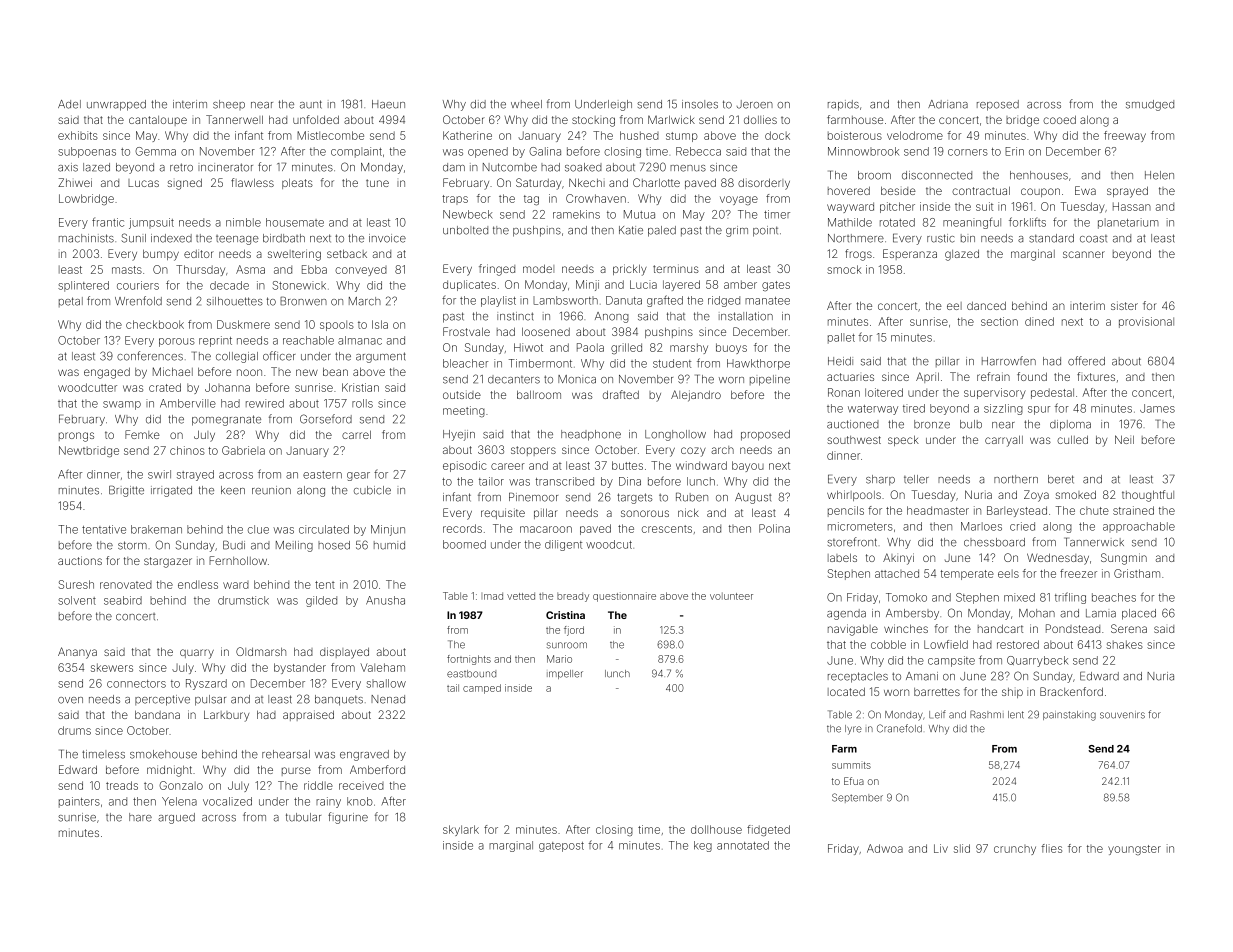  Describe the element at coordinates (1157, 408) in the screenshot. I see `James` at that location.
